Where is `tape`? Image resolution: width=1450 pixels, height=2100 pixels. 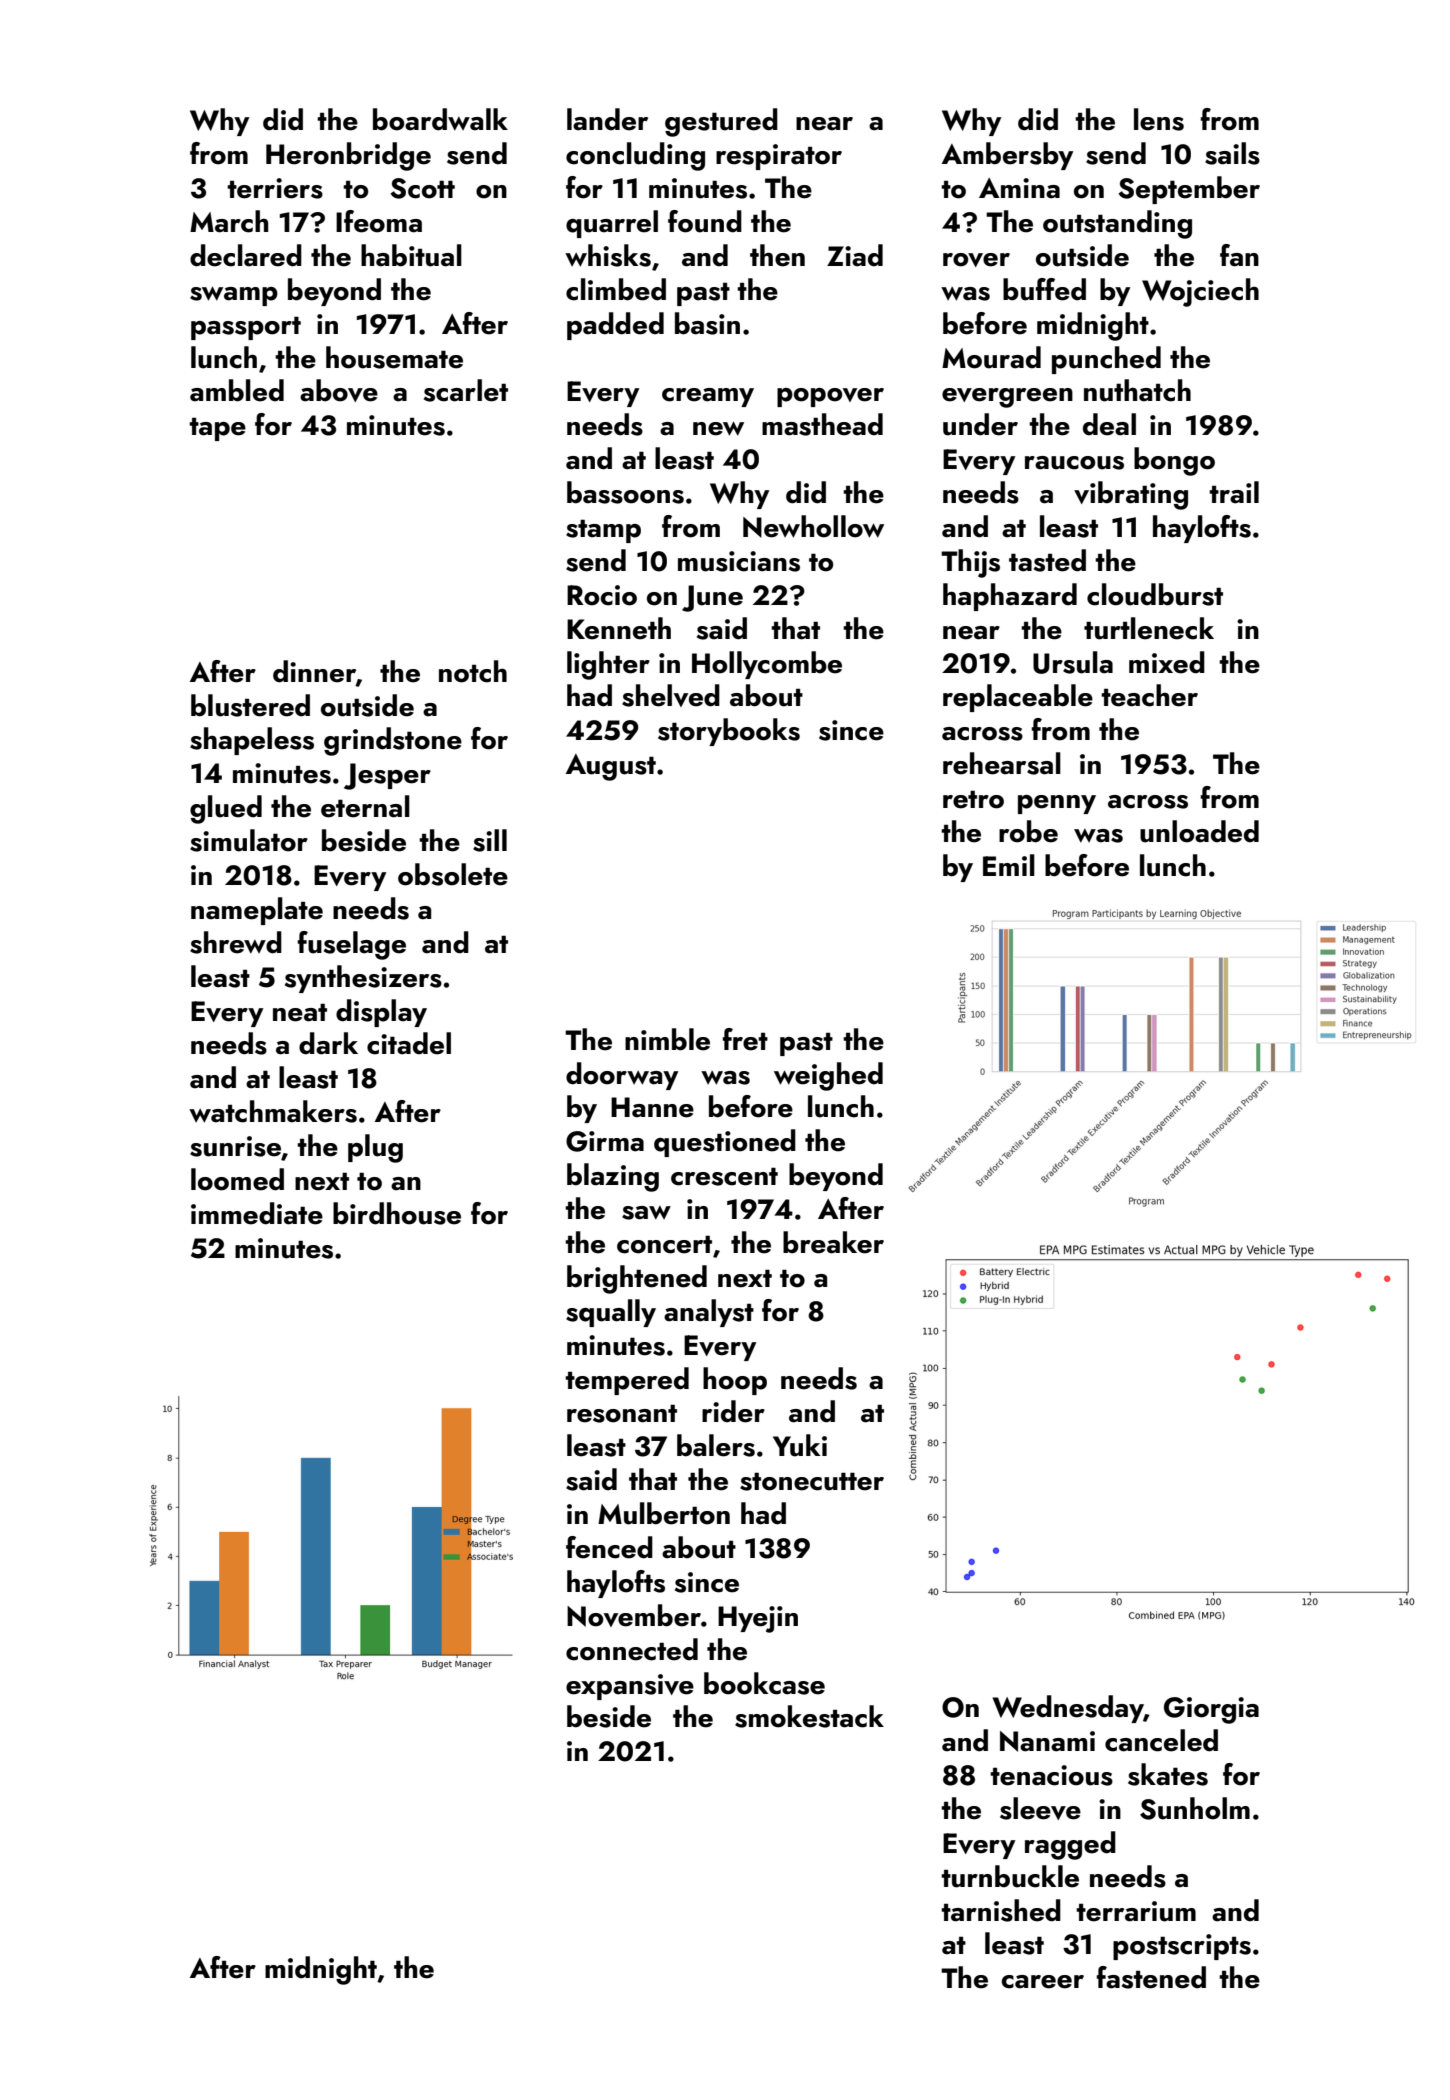 tape is located at coordinates (217, 429).
